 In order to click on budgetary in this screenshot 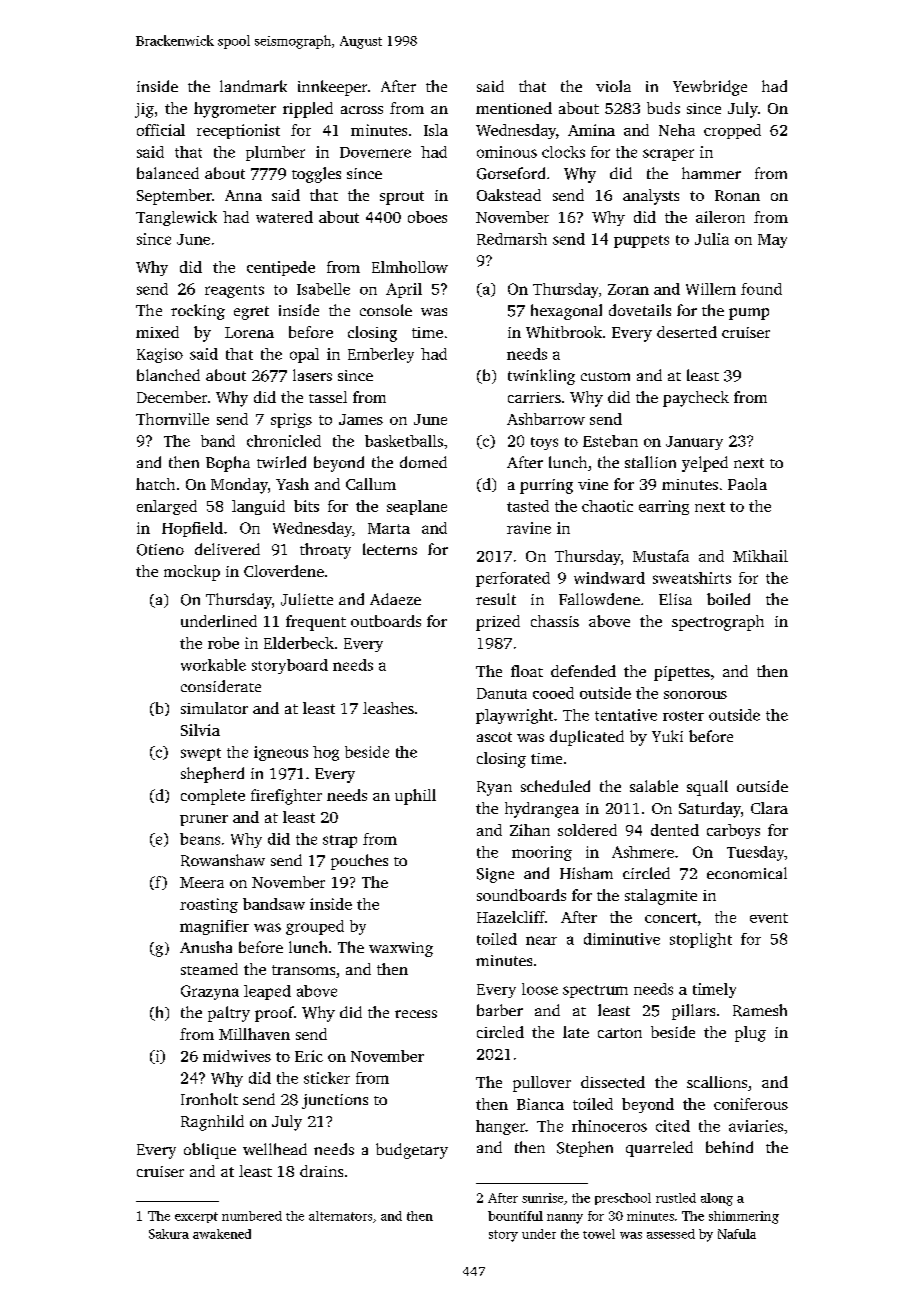, I will do `click(412, 1151)`.
